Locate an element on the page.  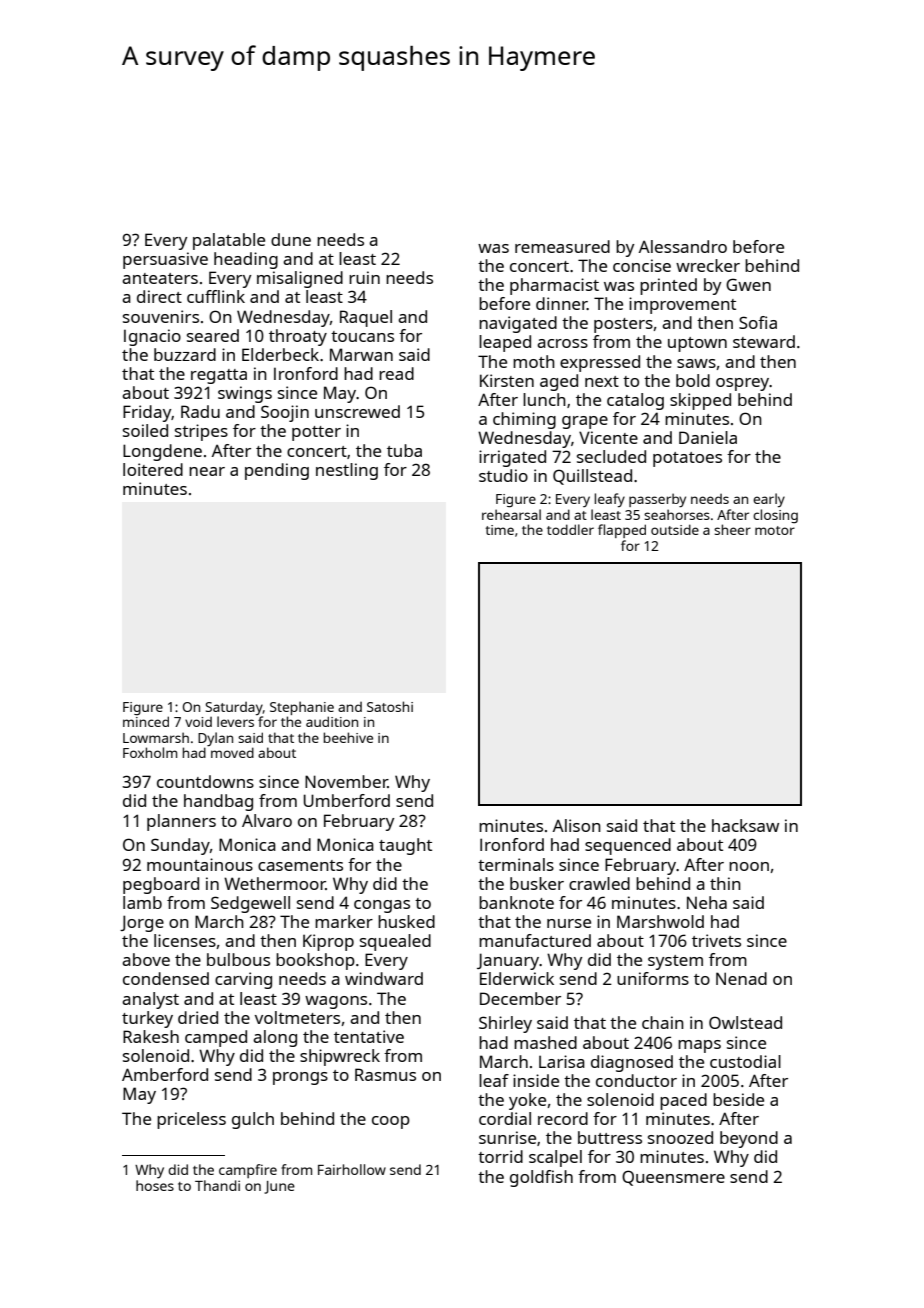
countdowns is located at coordinates (205, 781).
